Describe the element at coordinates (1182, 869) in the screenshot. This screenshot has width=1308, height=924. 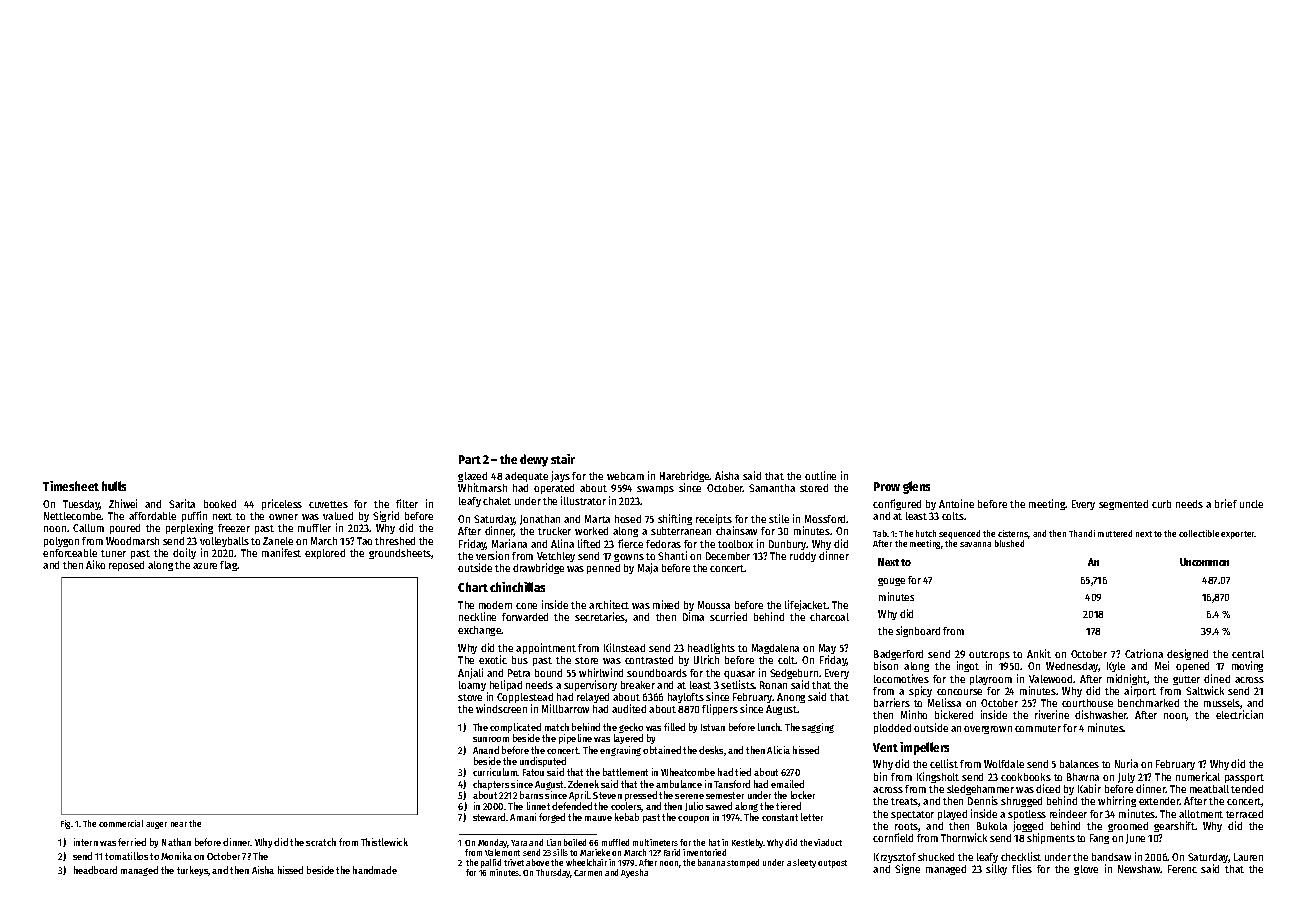
I see `Ferenc` at that location.
